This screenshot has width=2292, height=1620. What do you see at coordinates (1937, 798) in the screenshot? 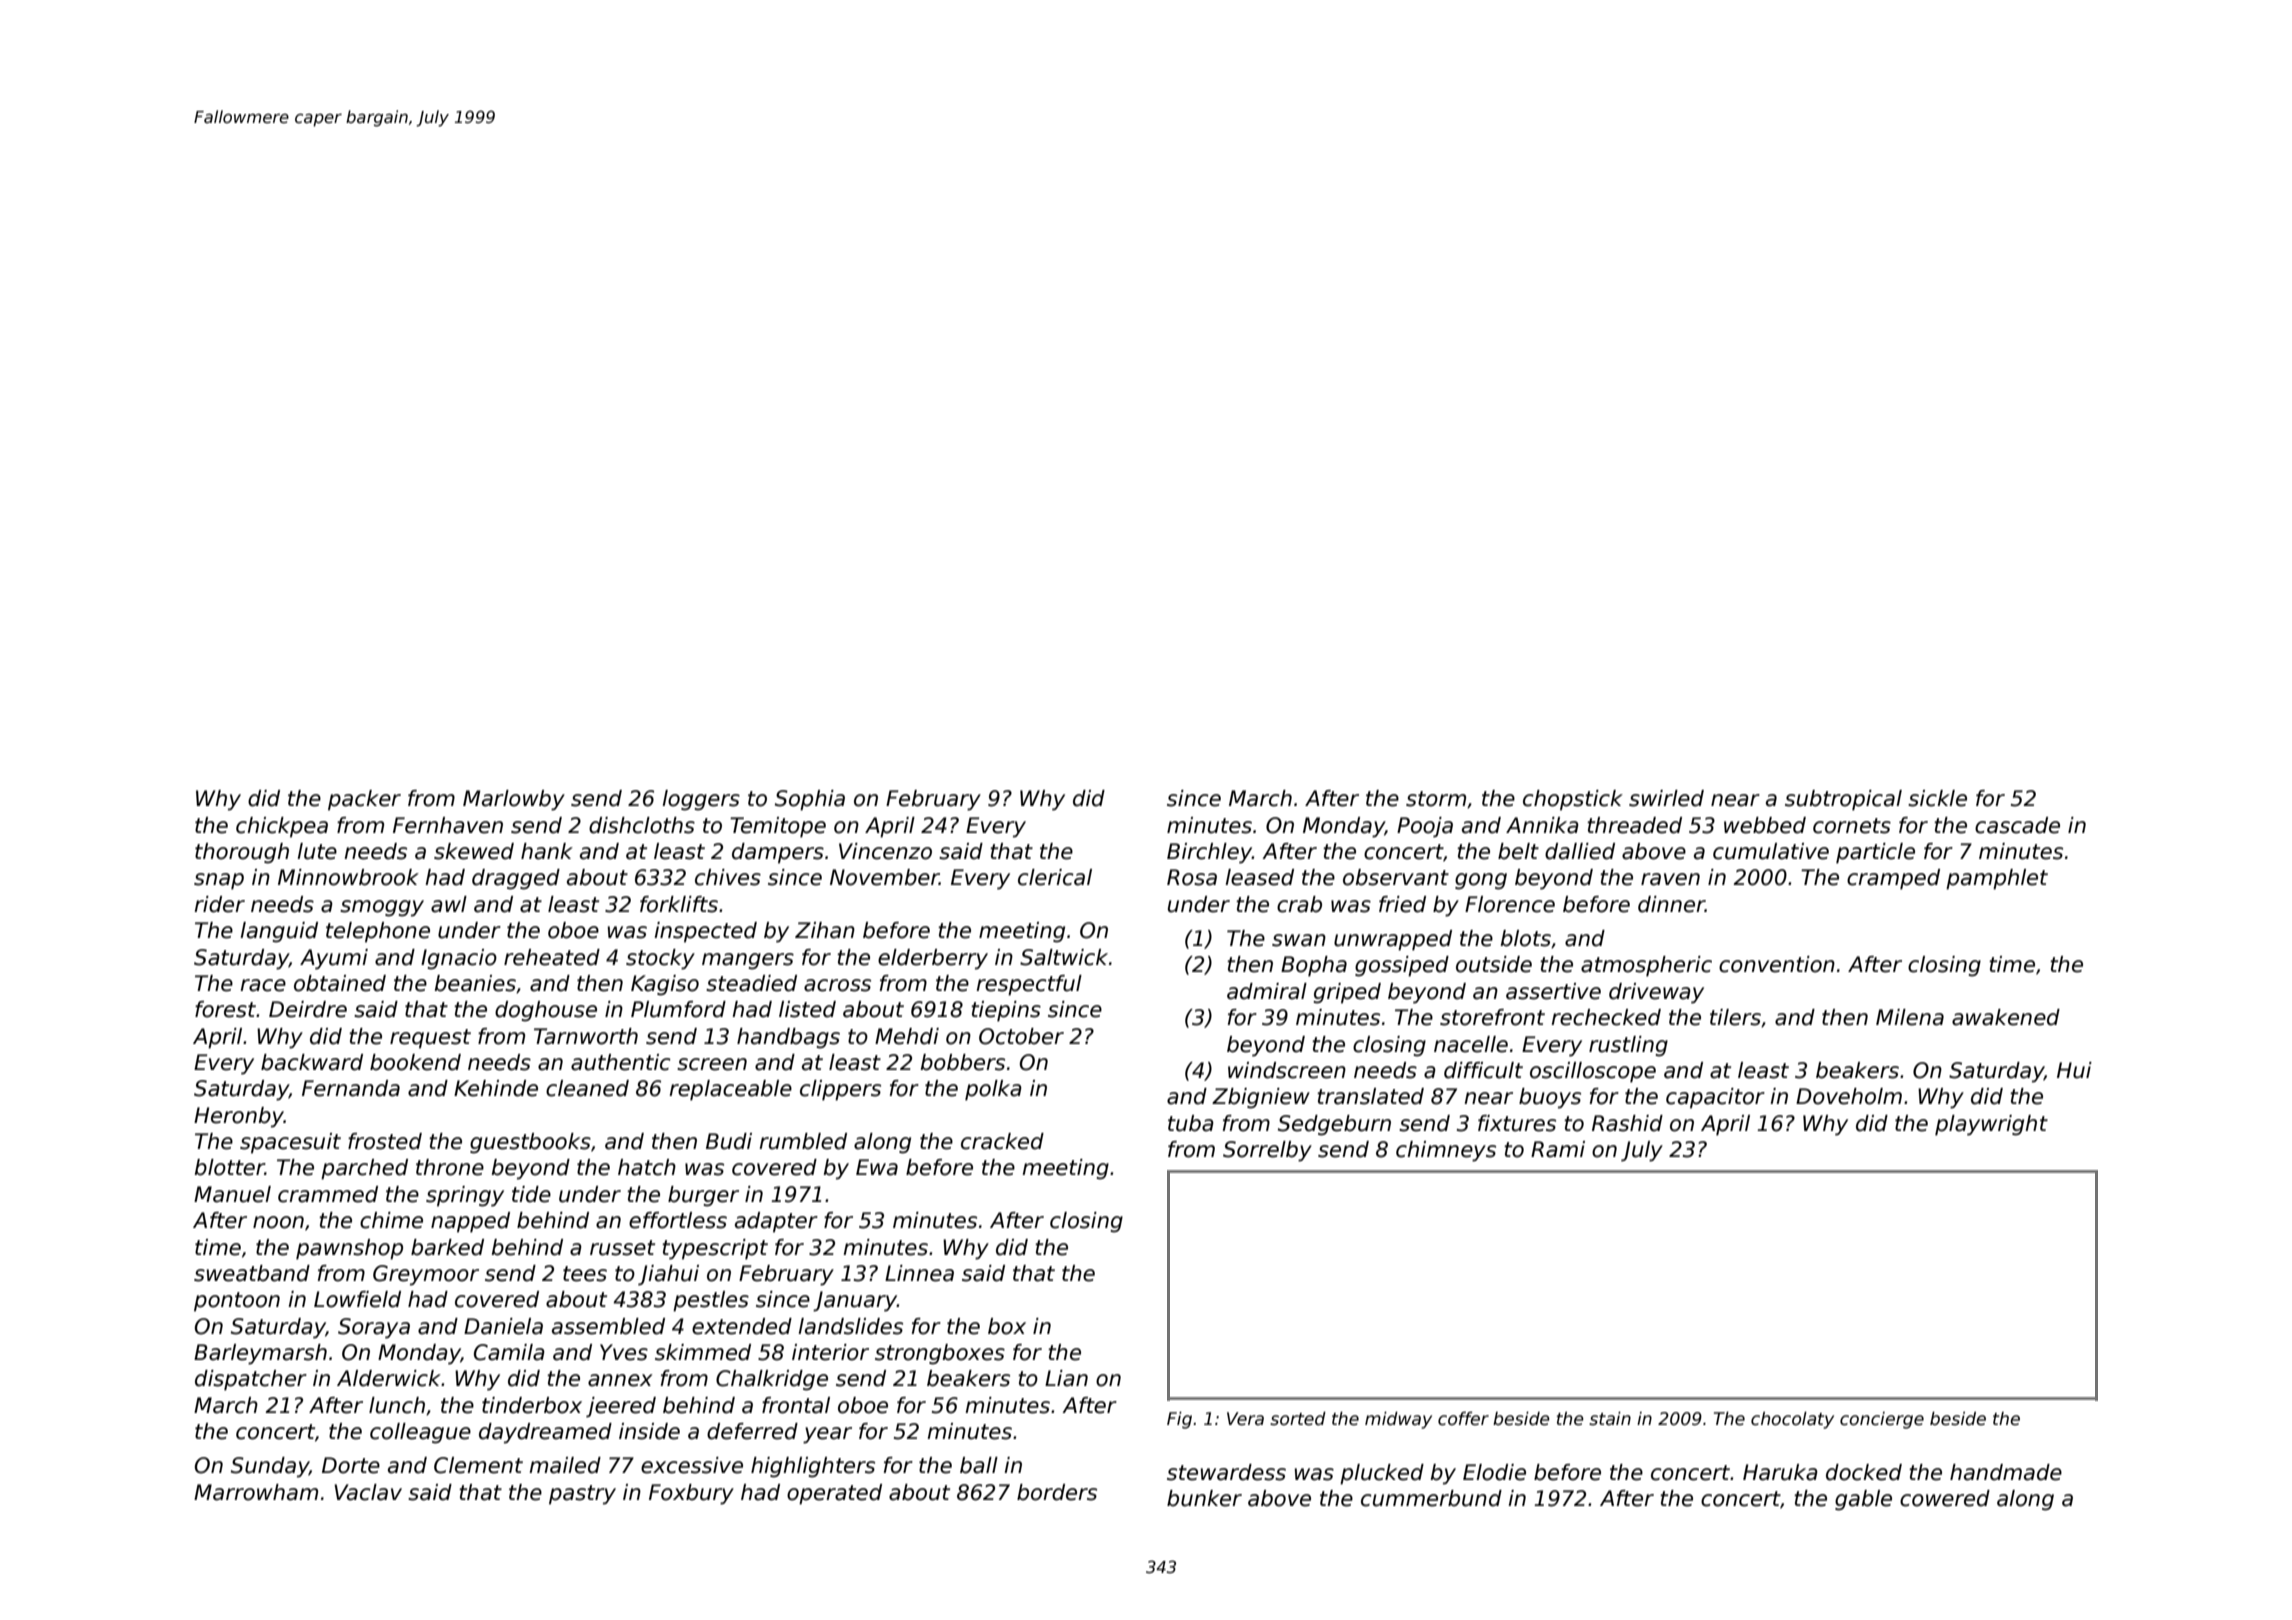
I see `sickle` at bounding box center [1937, 798].
